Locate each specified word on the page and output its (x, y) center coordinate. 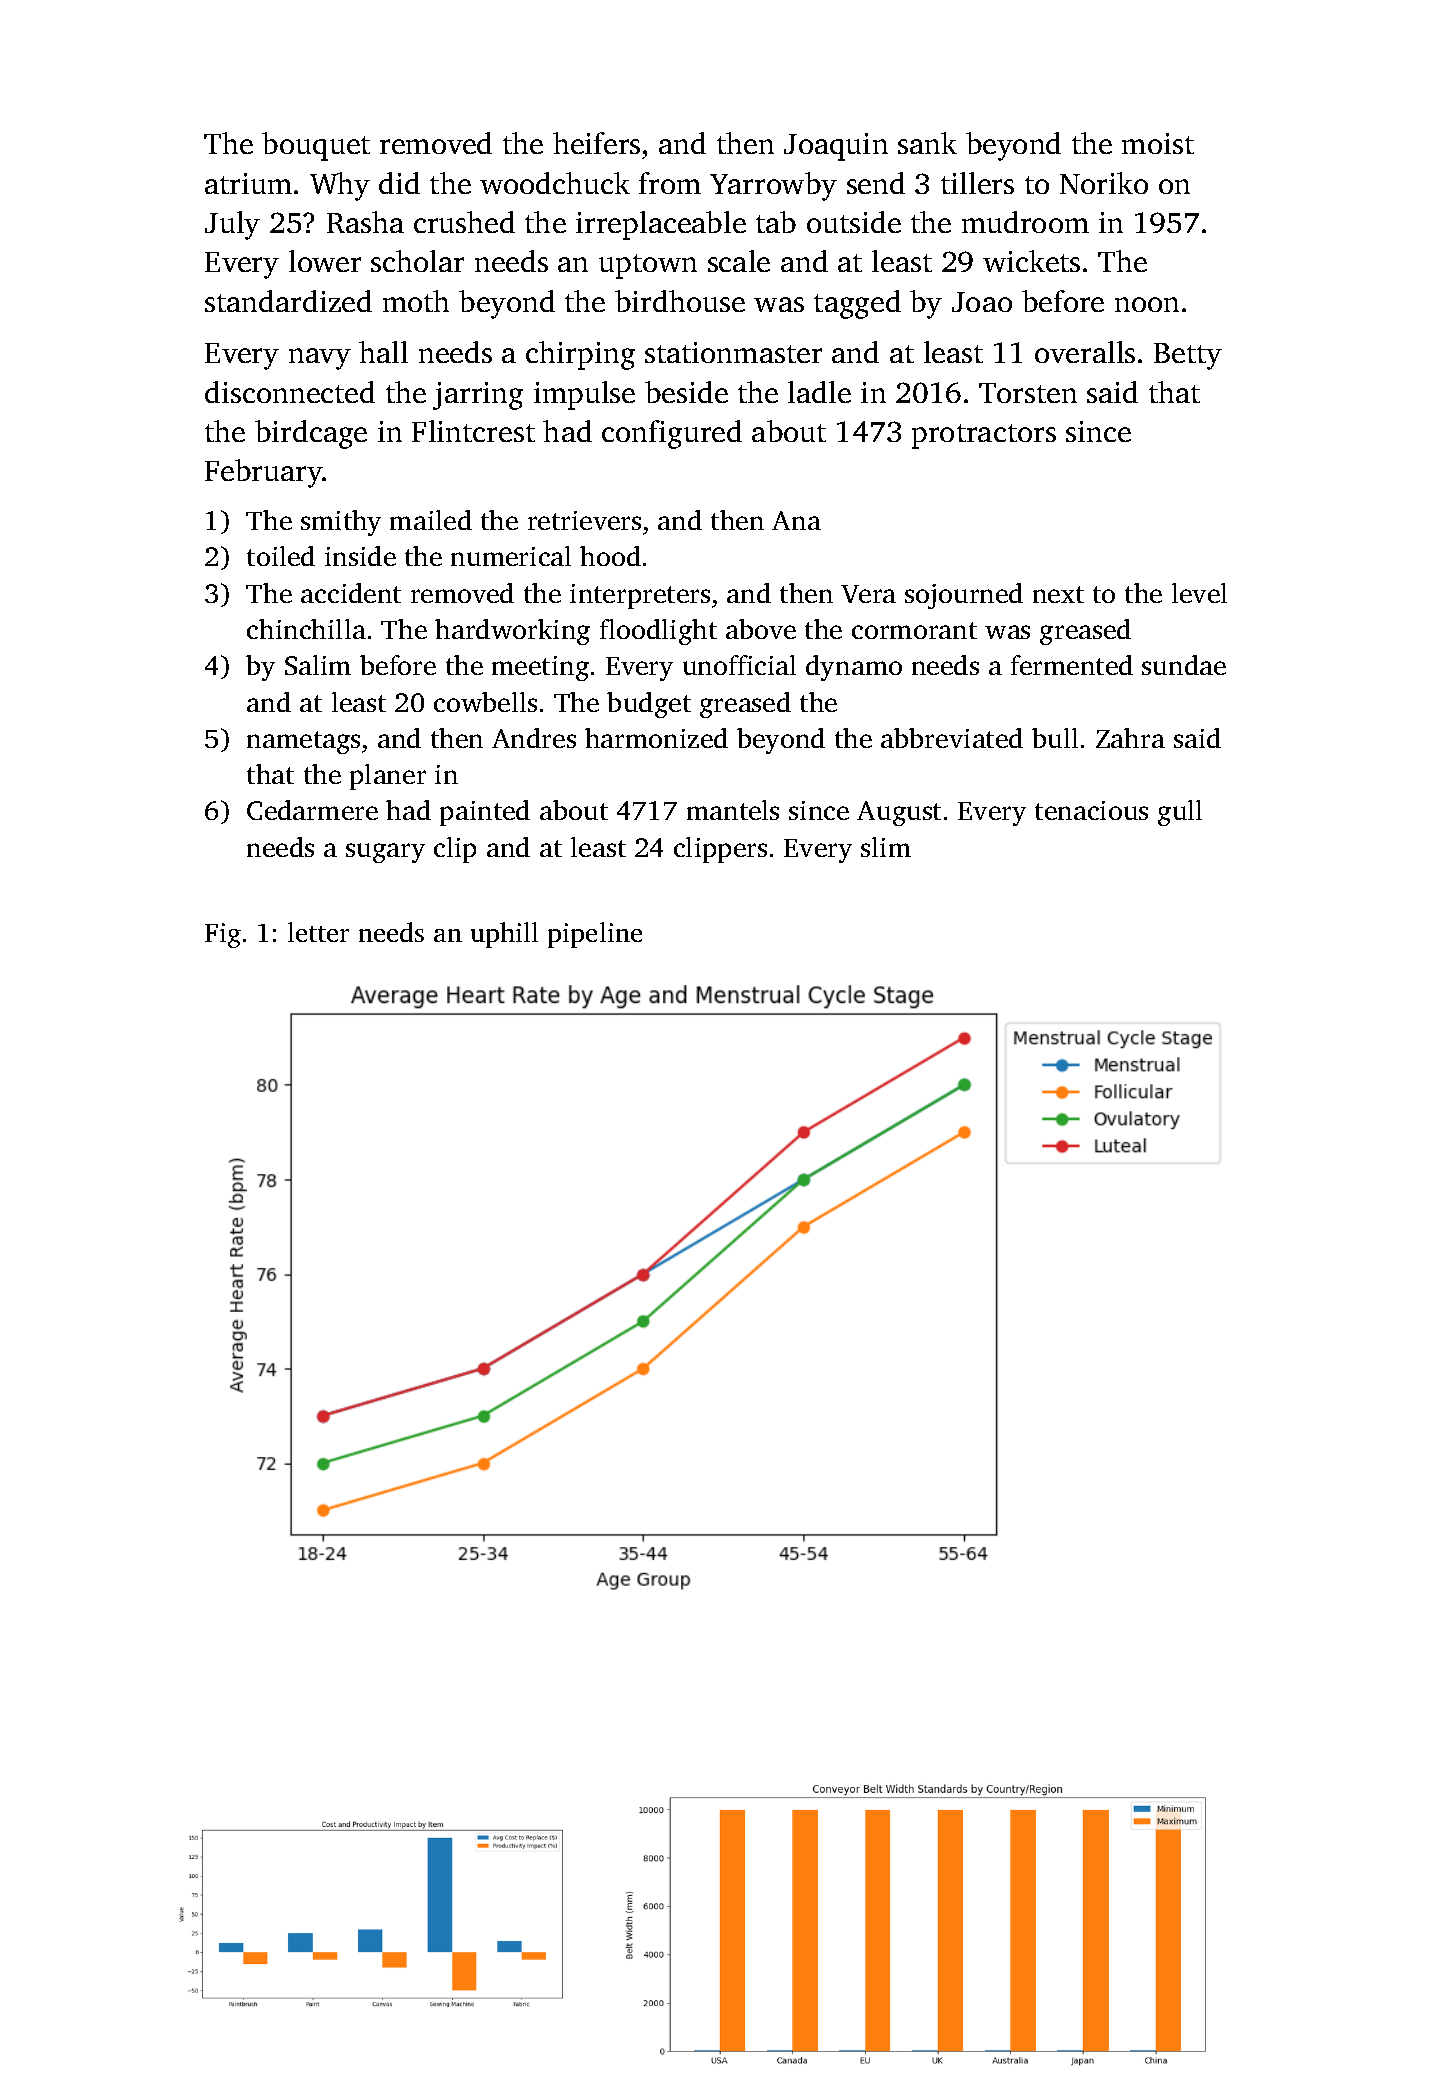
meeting (540, 668)
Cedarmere (312, 810)
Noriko (1104, 183)
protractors (984, 436)
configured (672, 434)
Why (340, 186)
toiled (281, 556)
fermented (1072, 665)
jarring (478, 396)
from (670, 183)
